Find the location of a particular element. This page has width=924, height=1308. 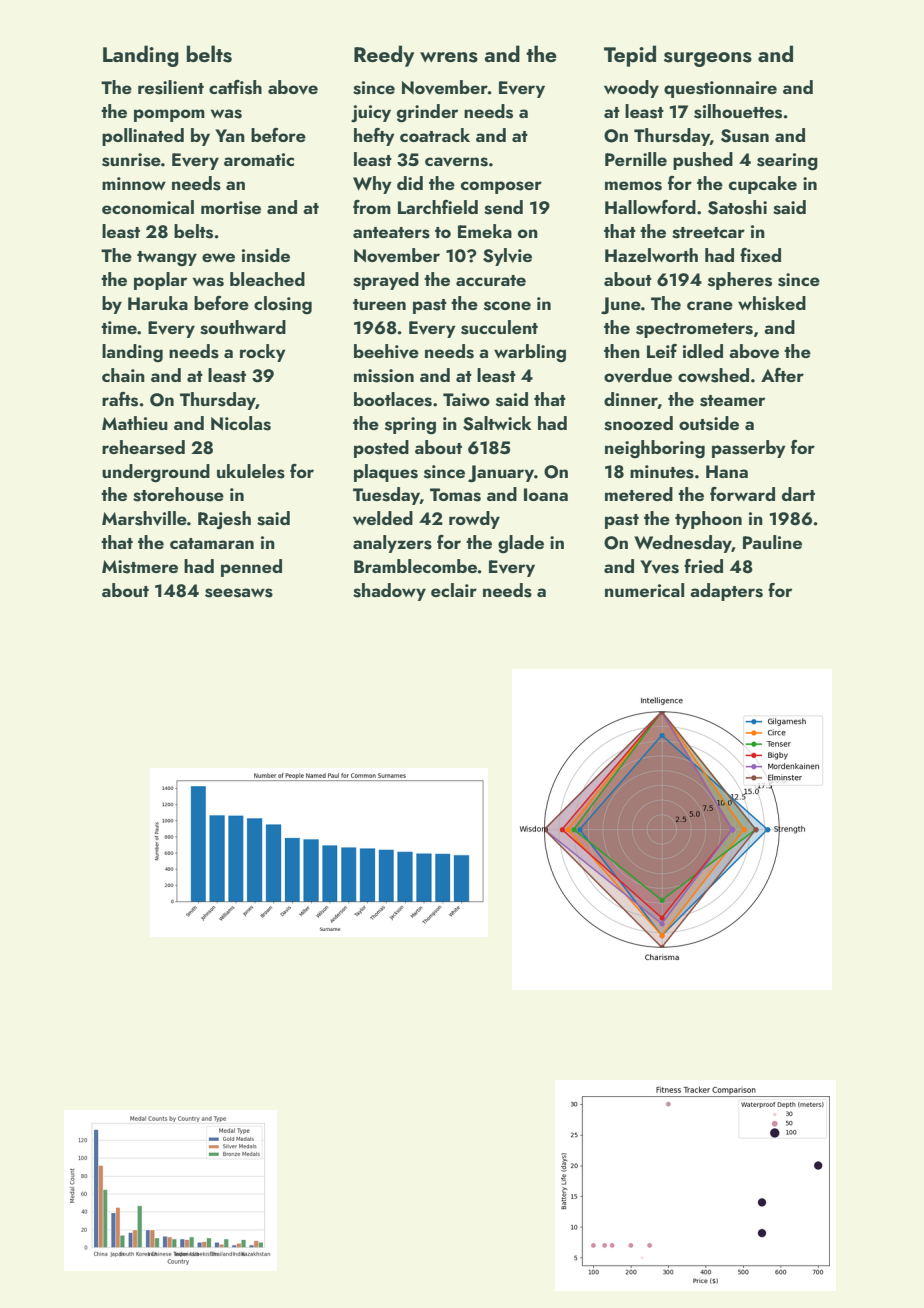

Tepid is located at coordinates (630, 56).
